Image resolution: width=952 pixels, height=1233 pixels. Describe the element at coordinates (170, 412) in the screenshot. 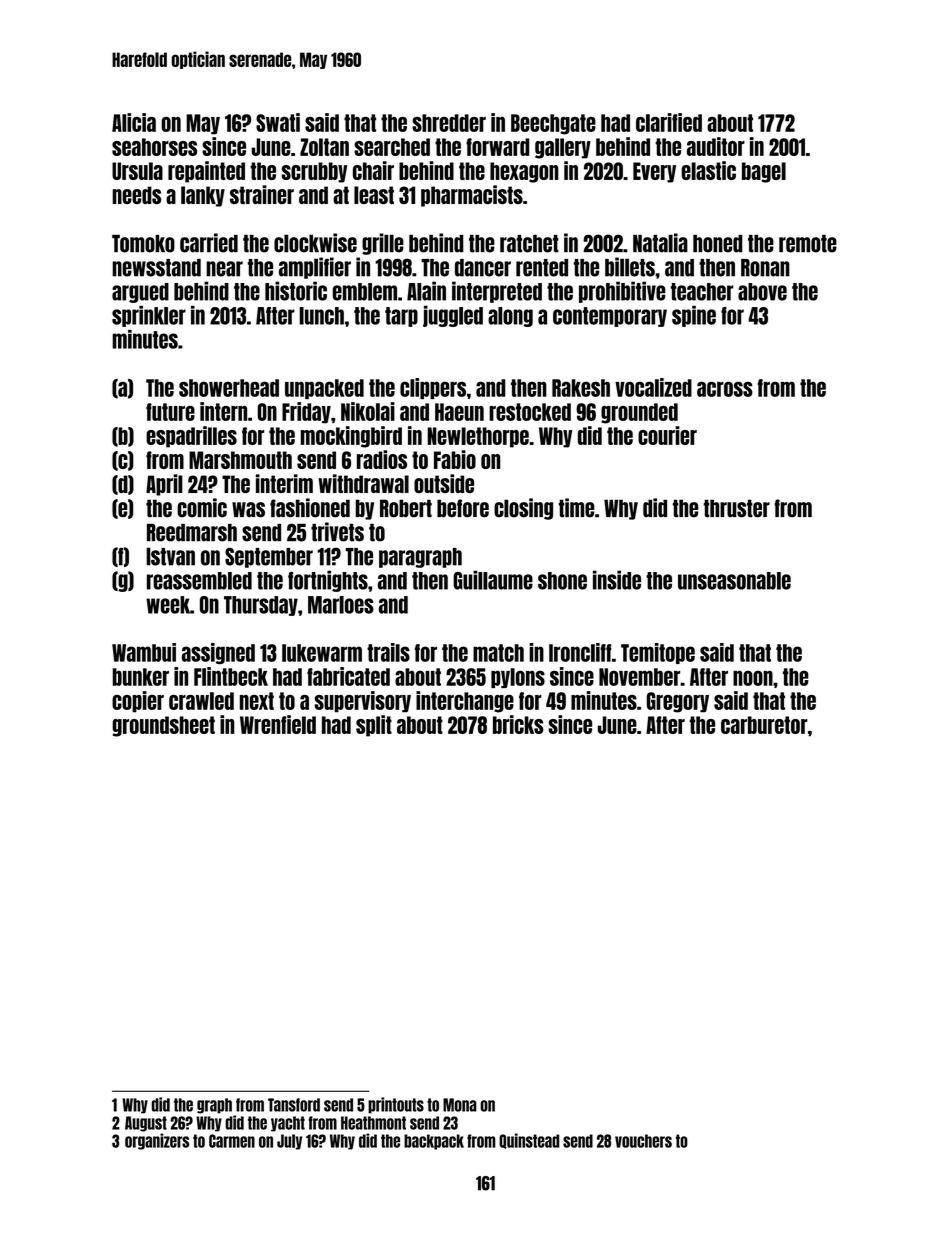

I see `future` at that location.
